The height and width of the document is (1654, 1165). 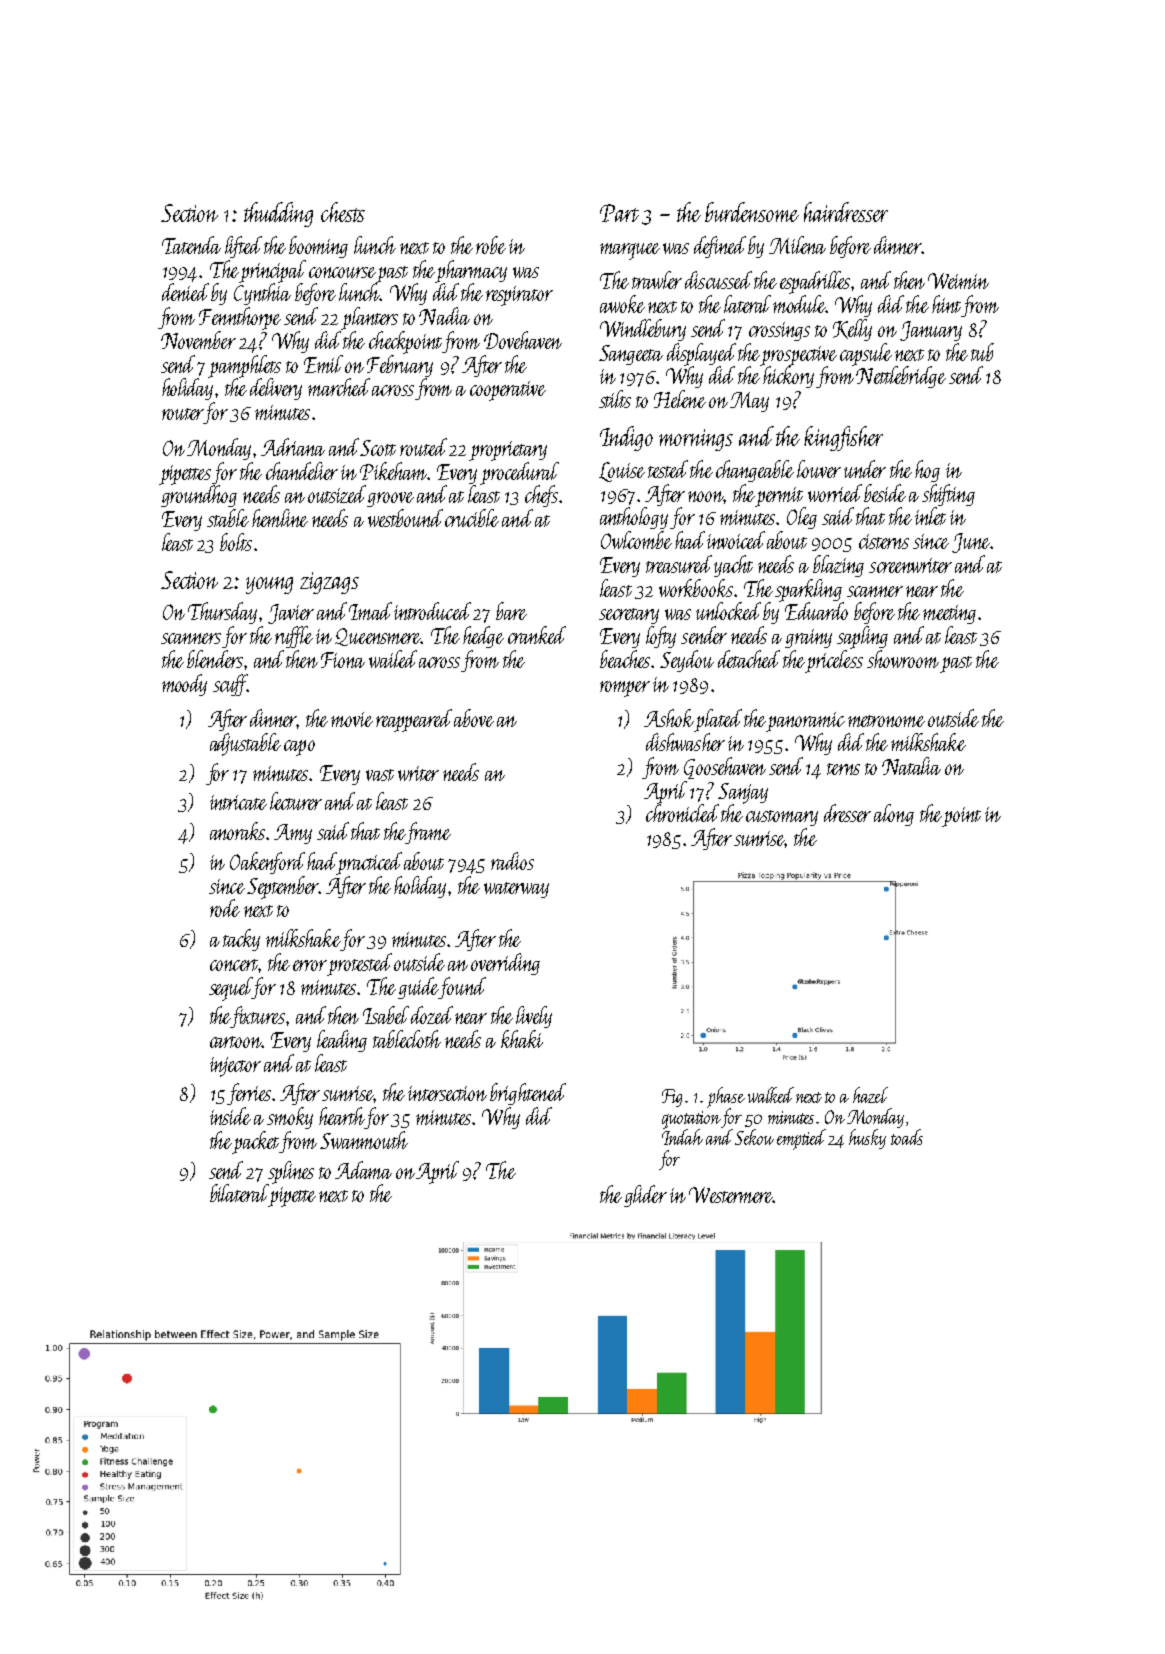 What do you see at coordinates (299, 748) in the document?
I see `capo` at bounding box center [299, 748].
